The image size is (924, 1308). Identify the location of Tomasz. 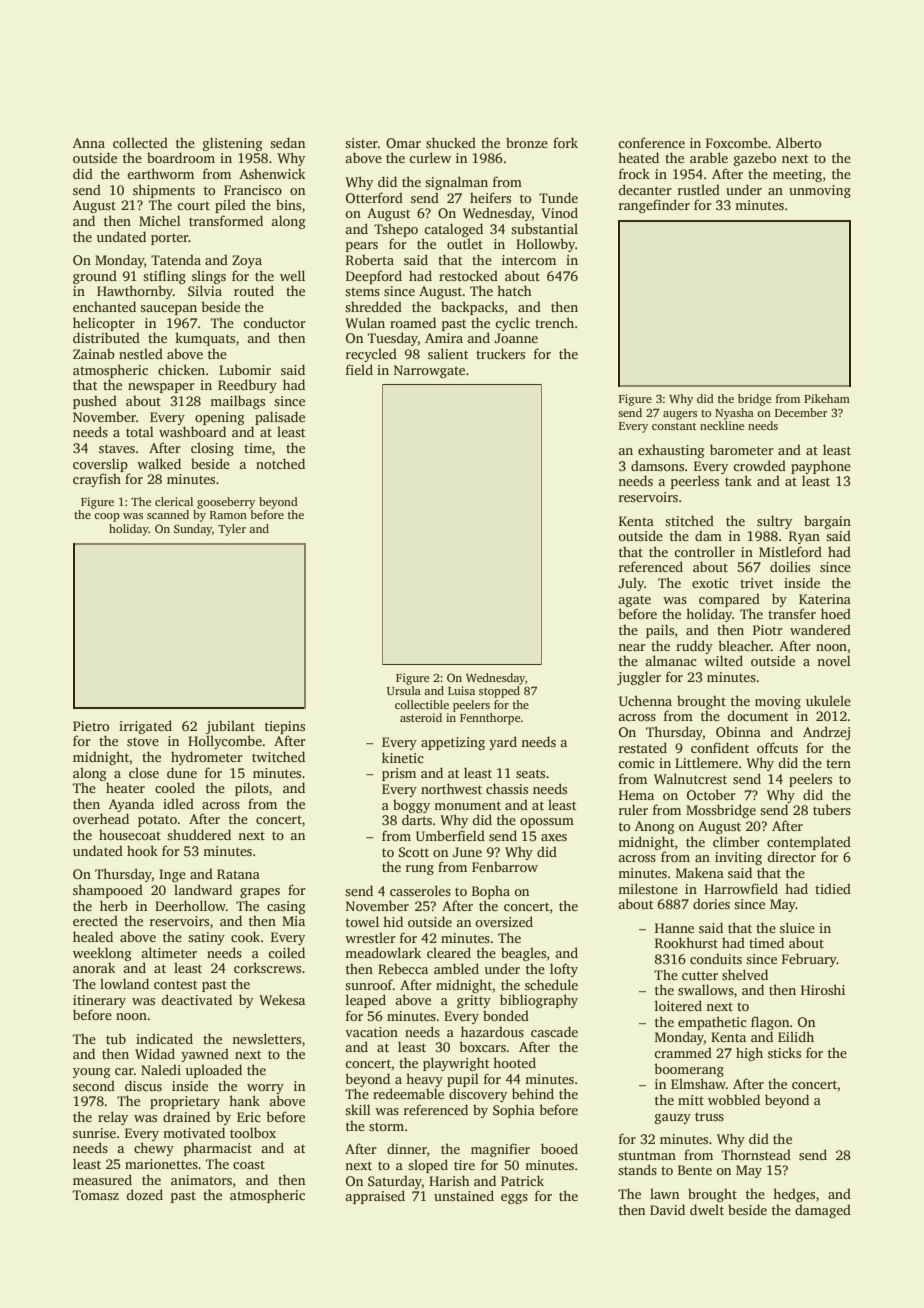
(96, 1195).
